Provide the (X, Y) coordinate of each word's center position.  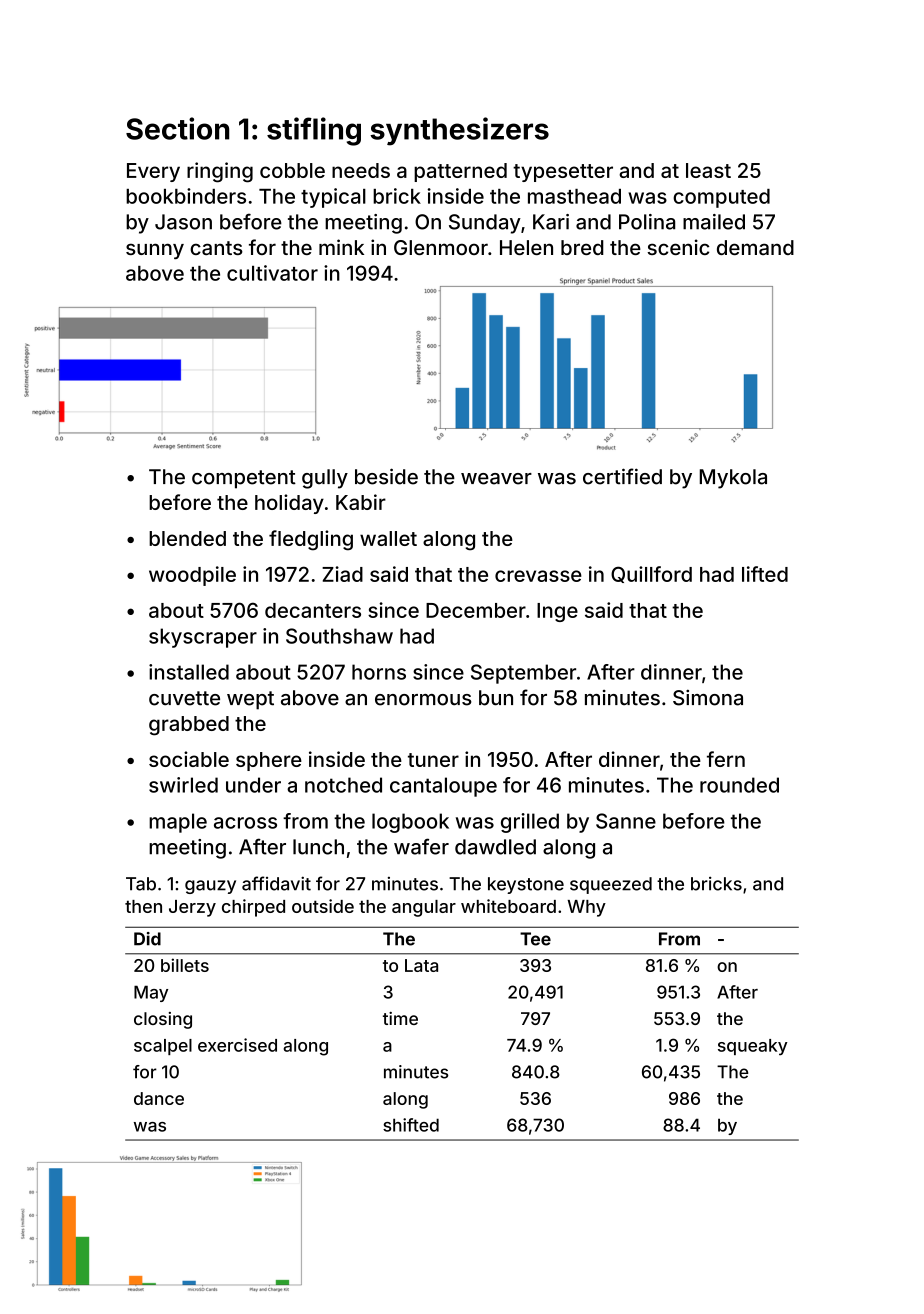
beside (386, 476)
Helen (526, 247)
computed (721, 198)
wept (250, 700)
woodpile (192, 576)
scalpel (163, 1047)
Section (177, 128)
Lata (421, 965)
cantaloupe (443, 787)
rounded (739, 785)
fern (726, 759)
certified (622, 476)
